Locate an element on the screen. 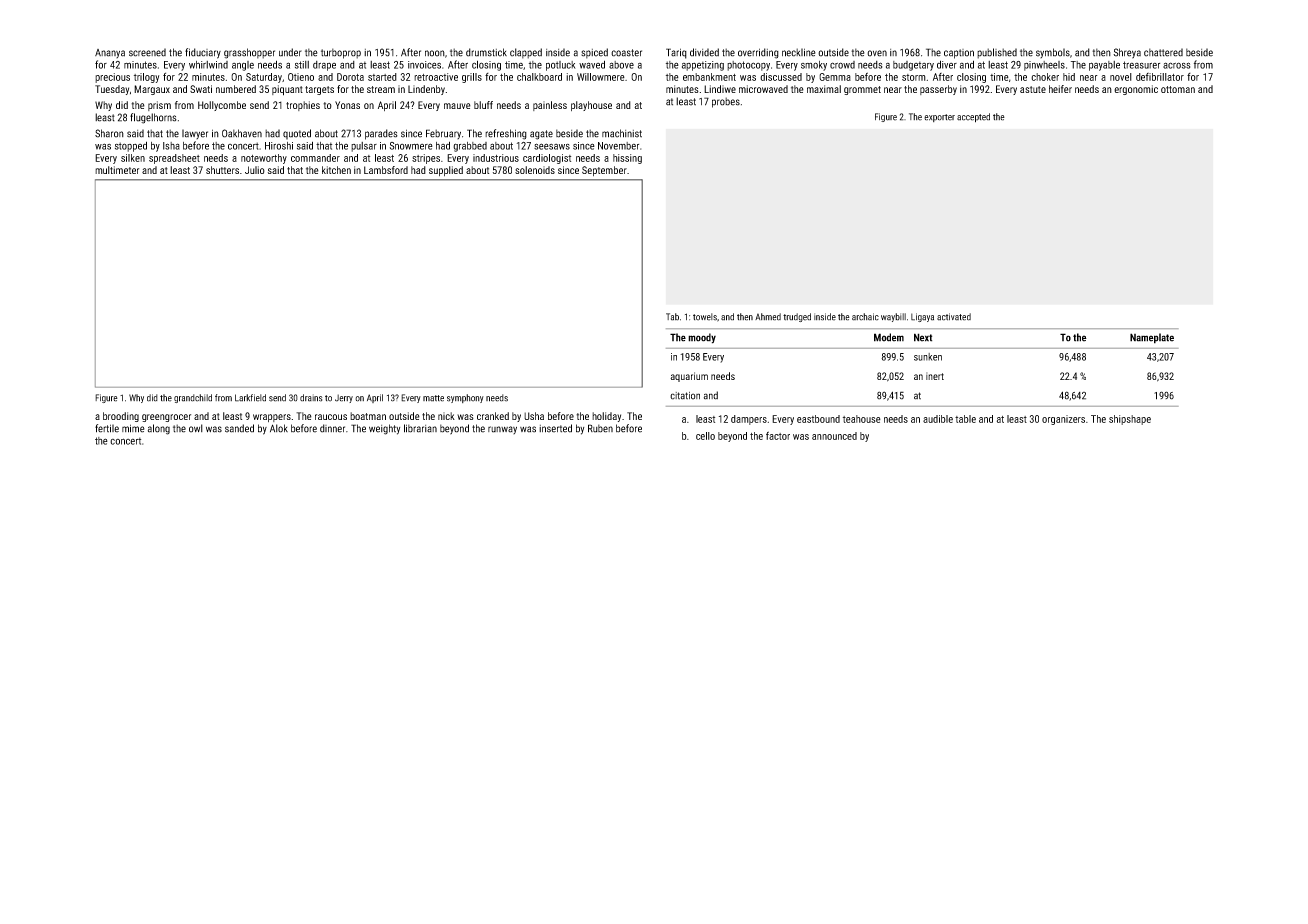 Image resolution: width=1308 pixels, height=924 pixels. towels is located at coordinates (705, 317).
